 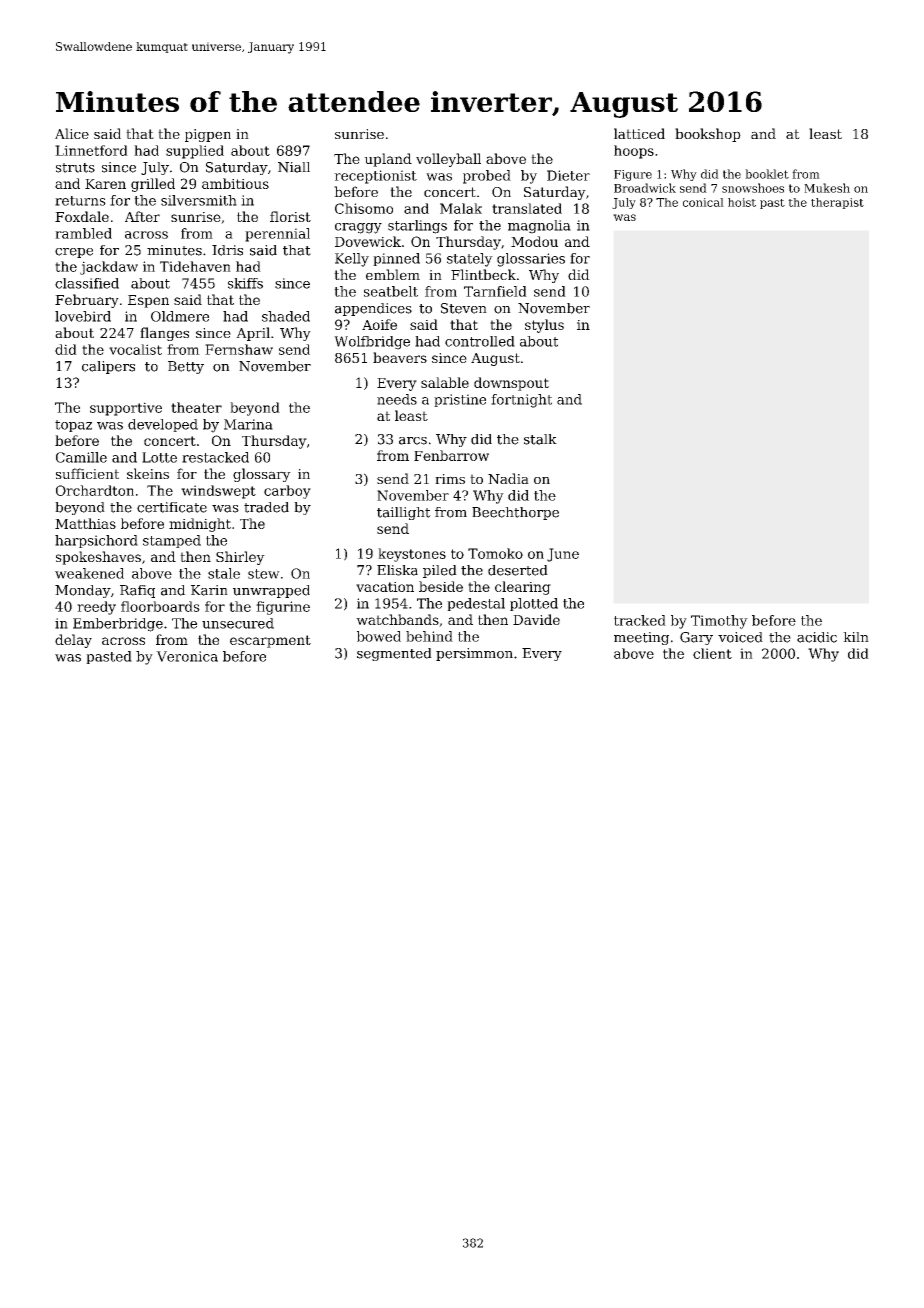 I want to click on downspout, so click(x=511, y=384).
